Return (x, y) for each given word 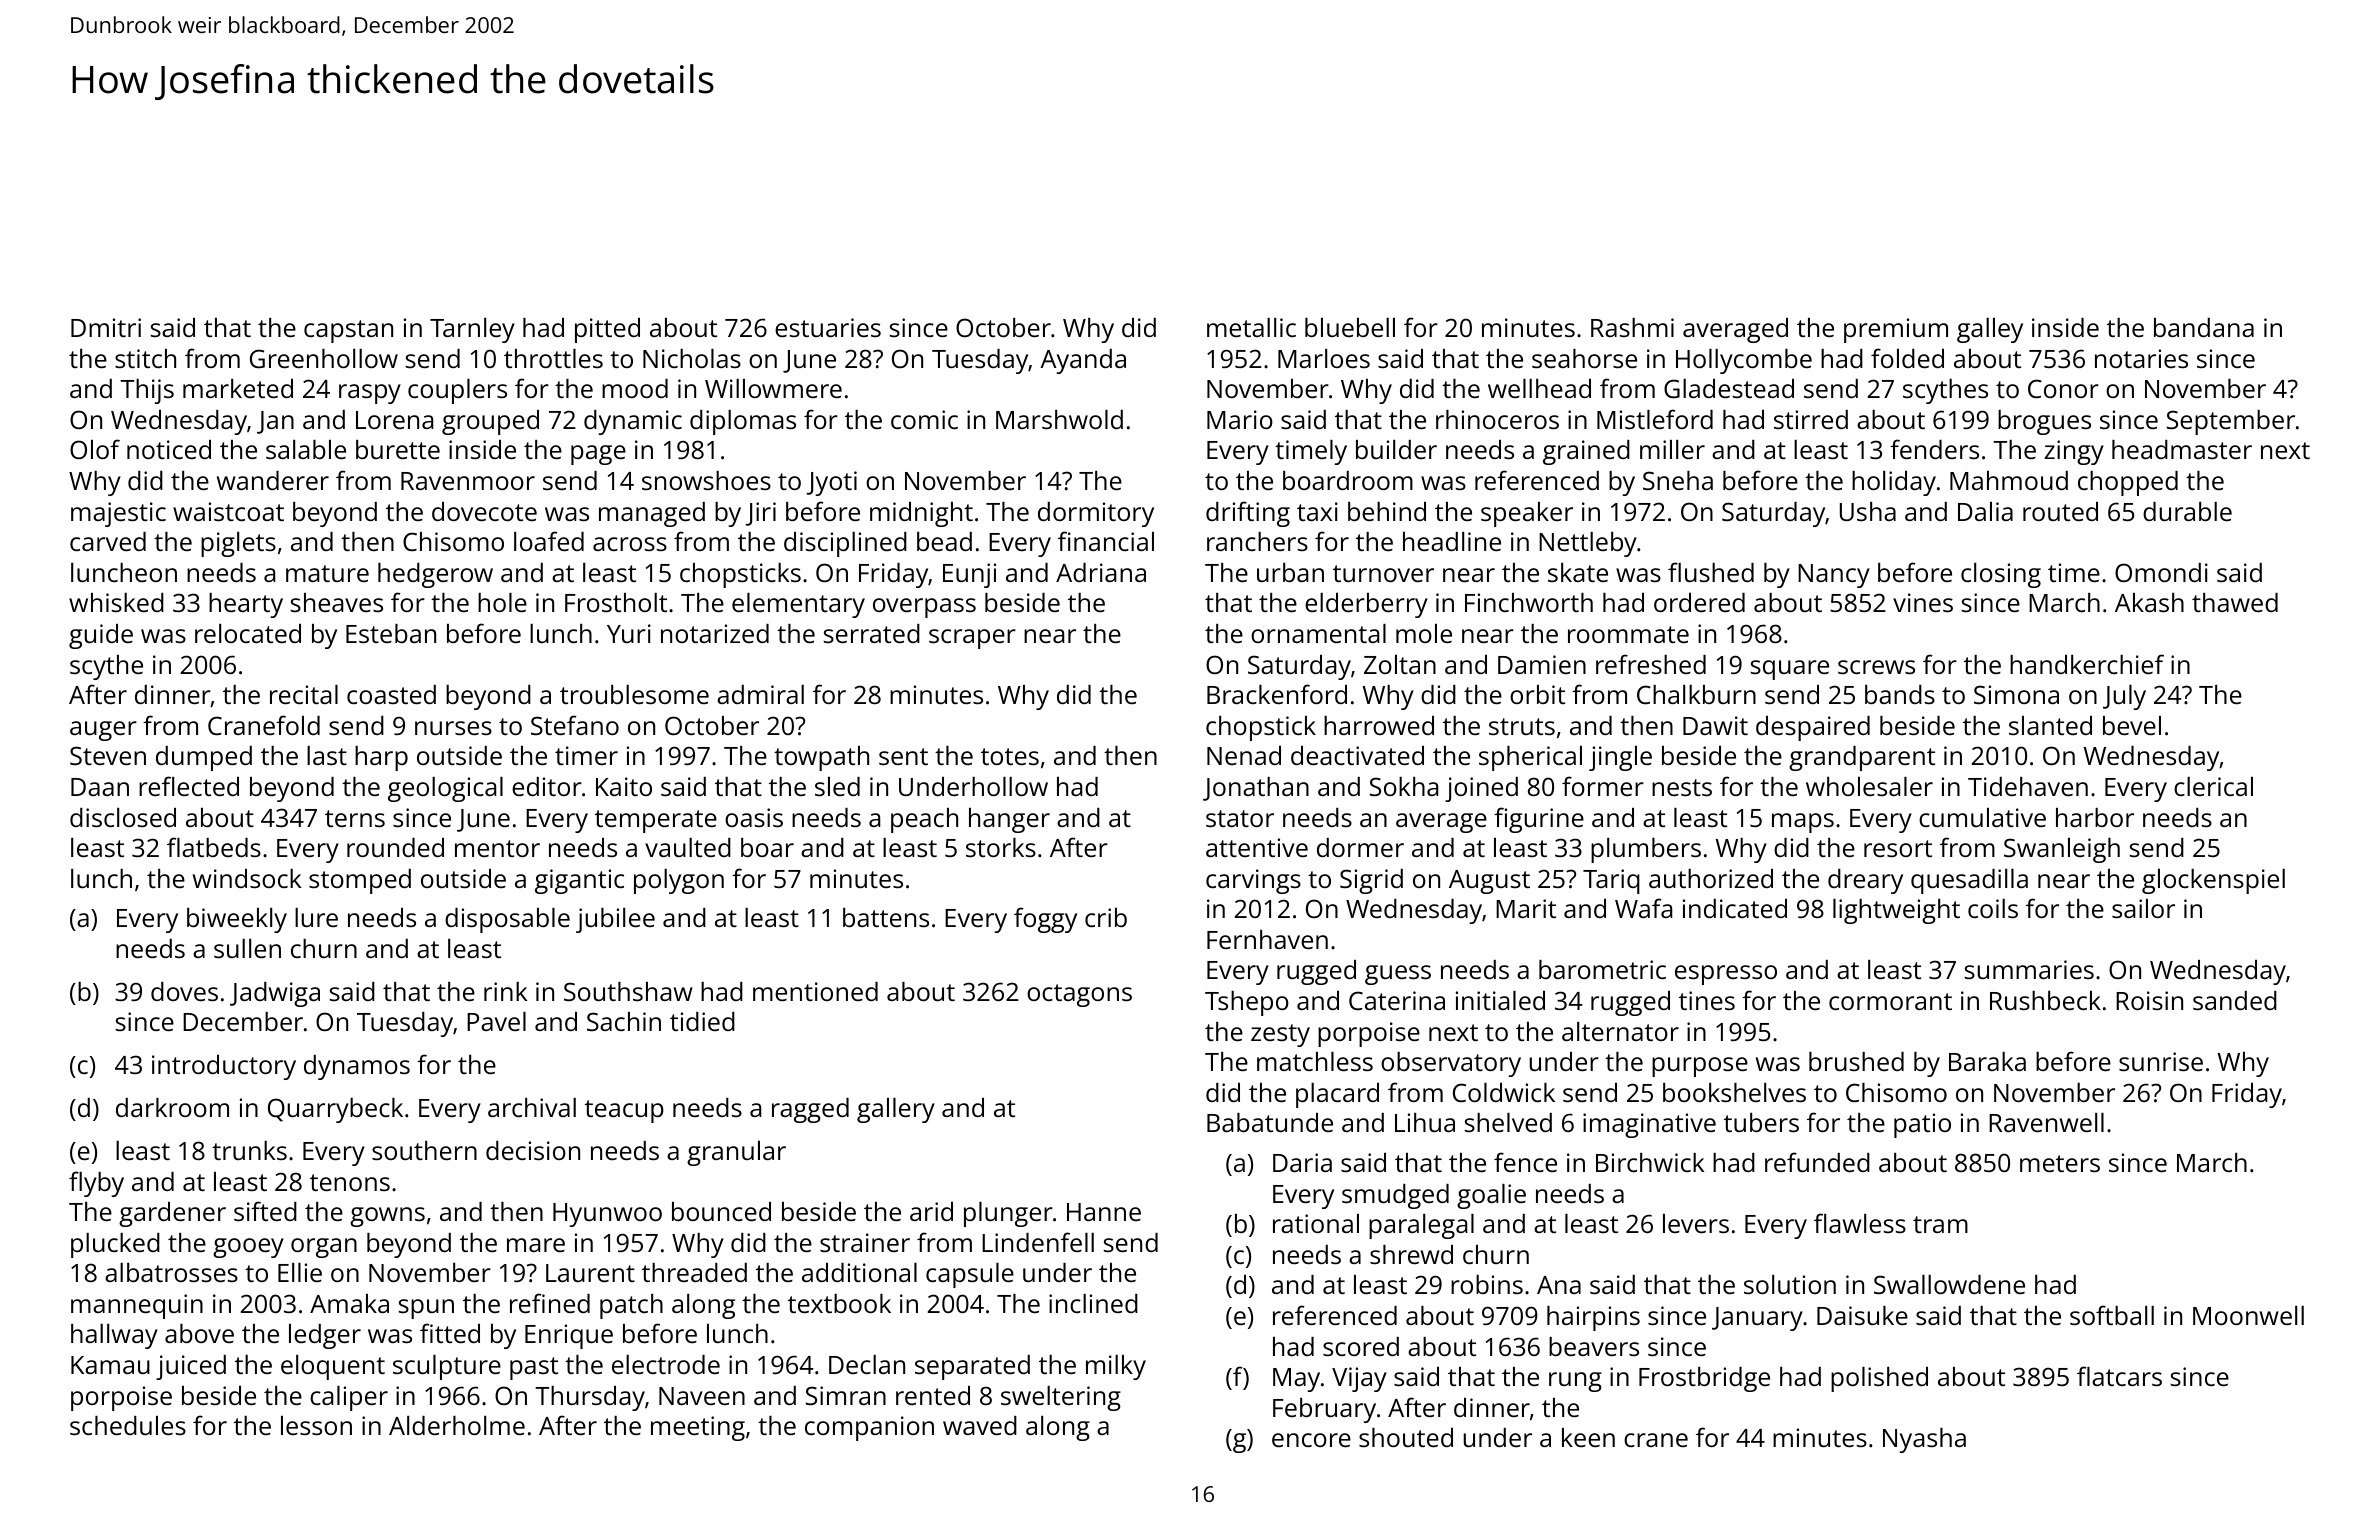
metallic (1251, 327)
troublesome (634, 694)
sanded (2235, 1000)
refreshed (1651, 664)
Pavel (496, 1021)
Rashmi (1632, 327)
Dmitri (106, 327)
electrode (666, 1364)
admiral (760, 694)
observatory (1451, 1064)
